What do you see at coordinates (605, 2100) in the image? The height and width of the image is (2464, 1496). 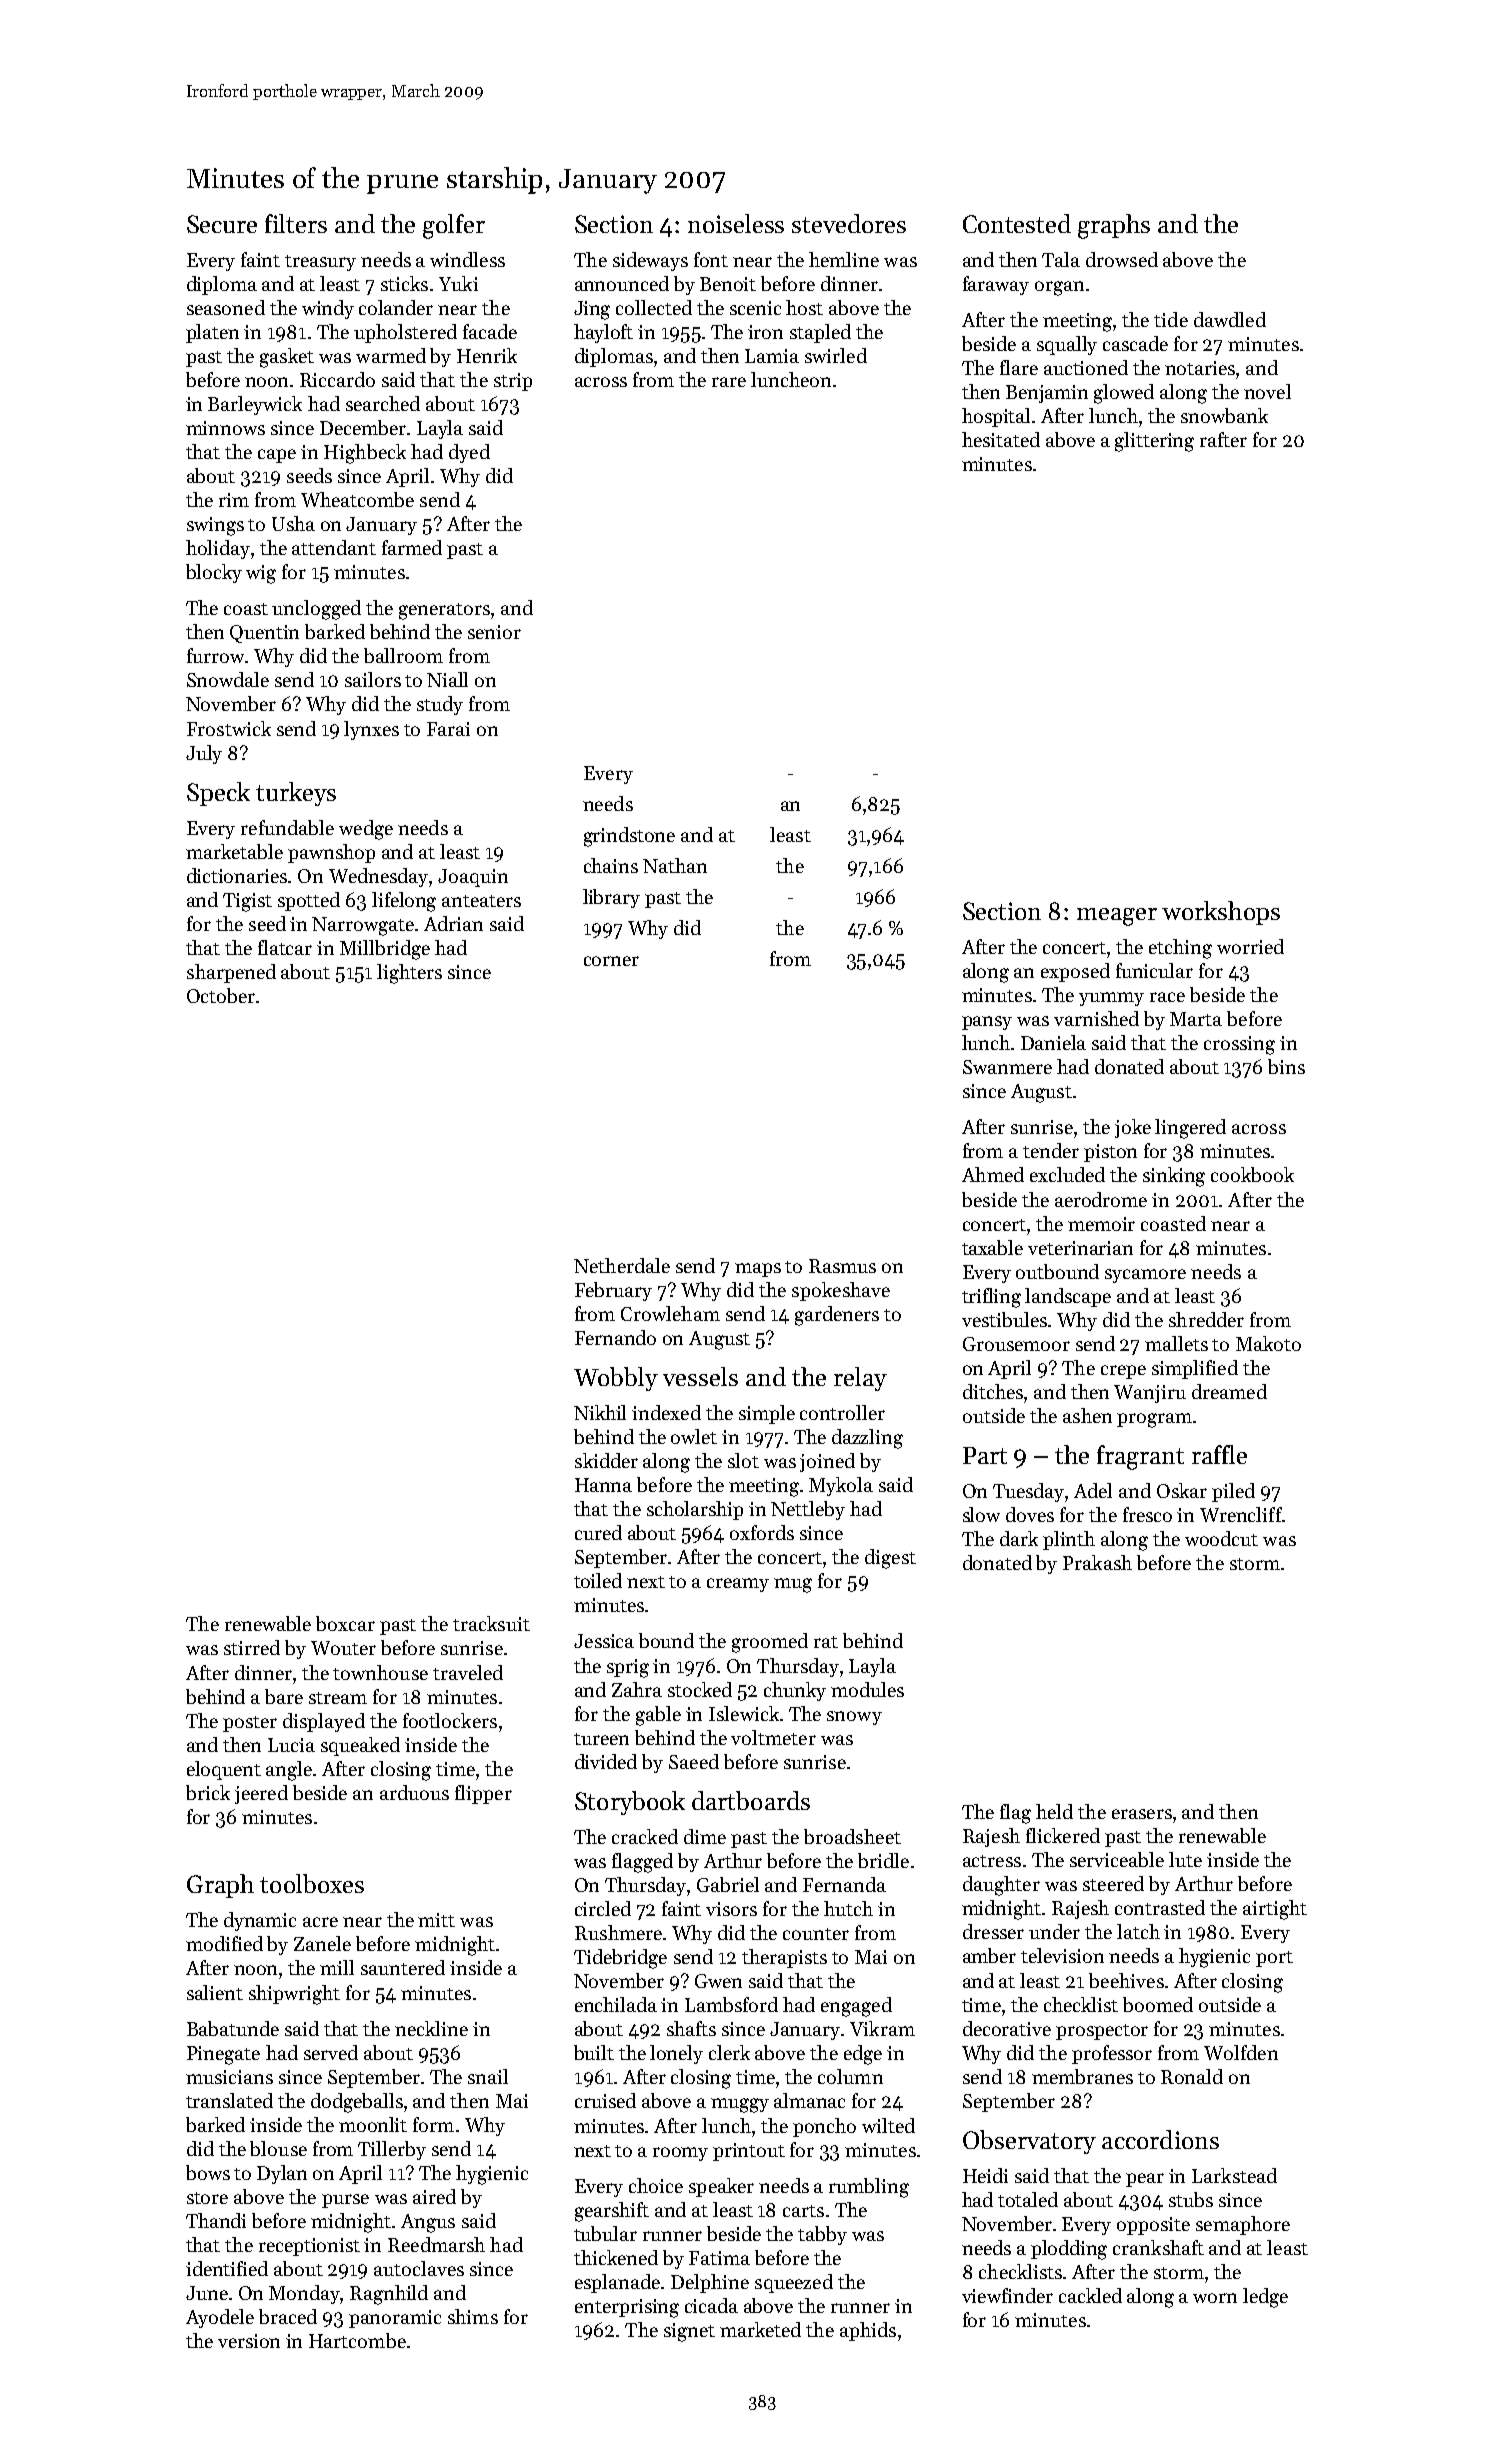 I see `cruised` at bounding box center [605, 2100].
